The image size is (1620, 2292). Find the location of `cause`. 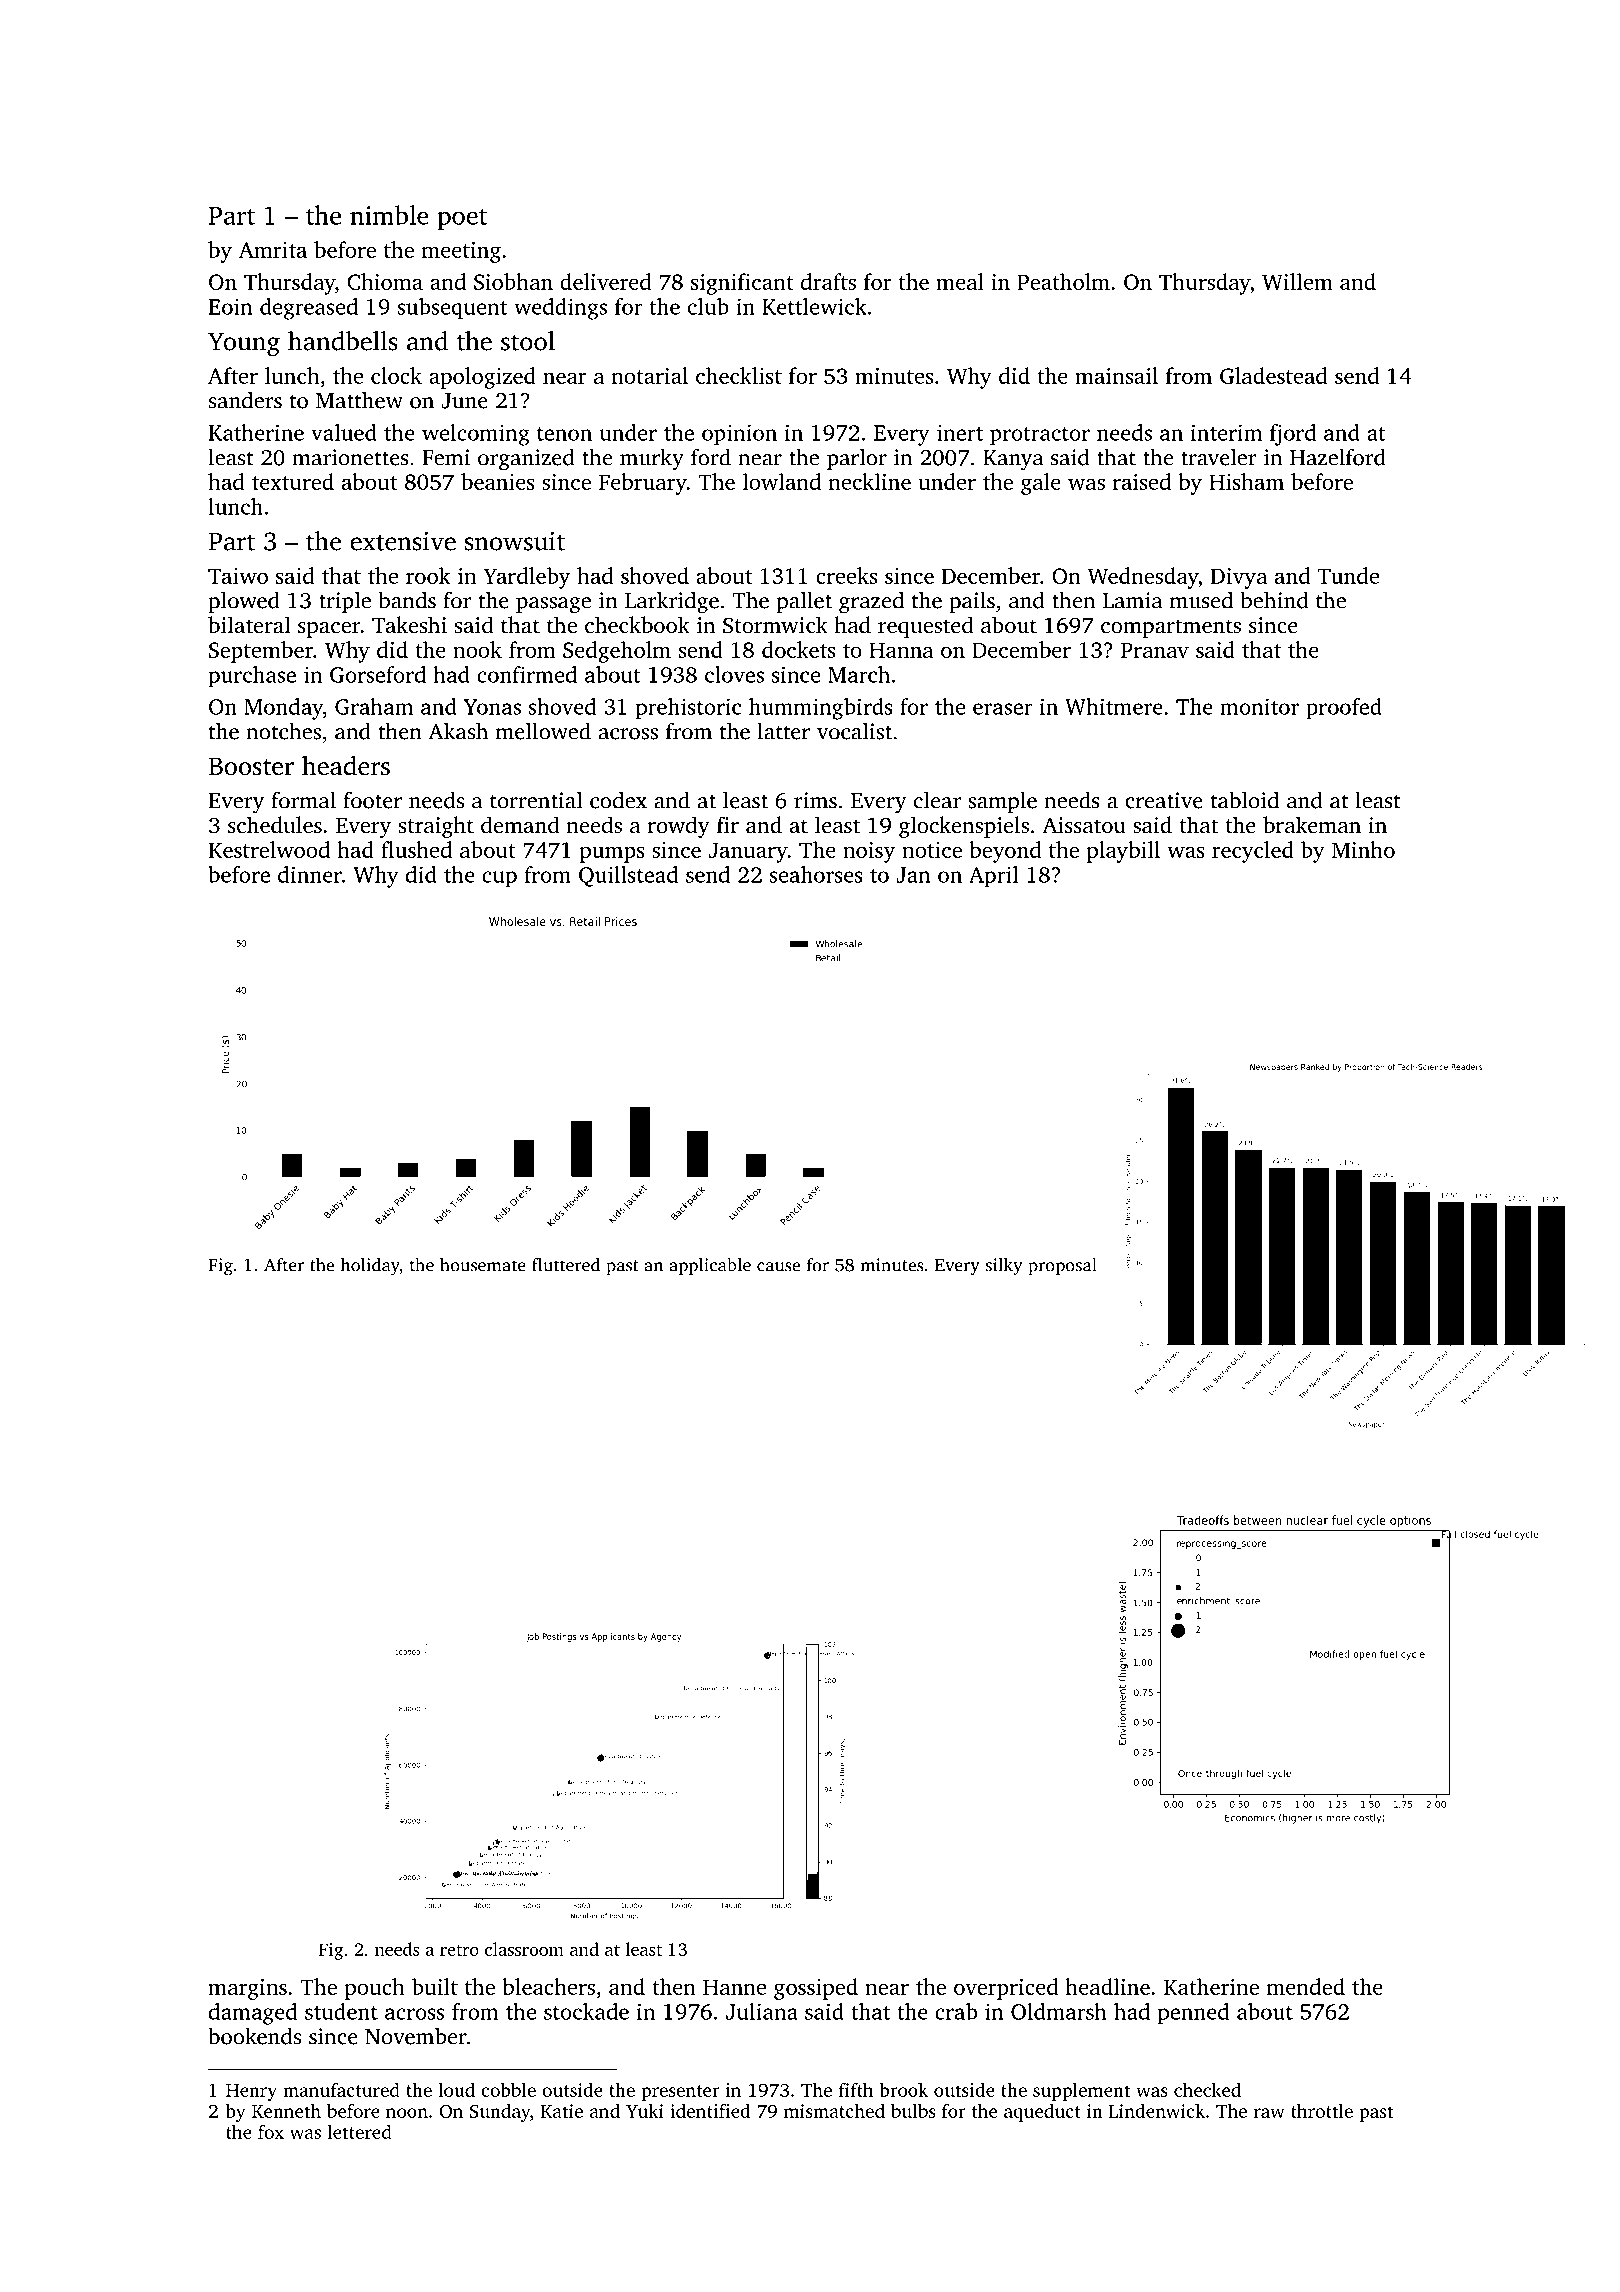

cause is located at coordinates (778, 1267).
